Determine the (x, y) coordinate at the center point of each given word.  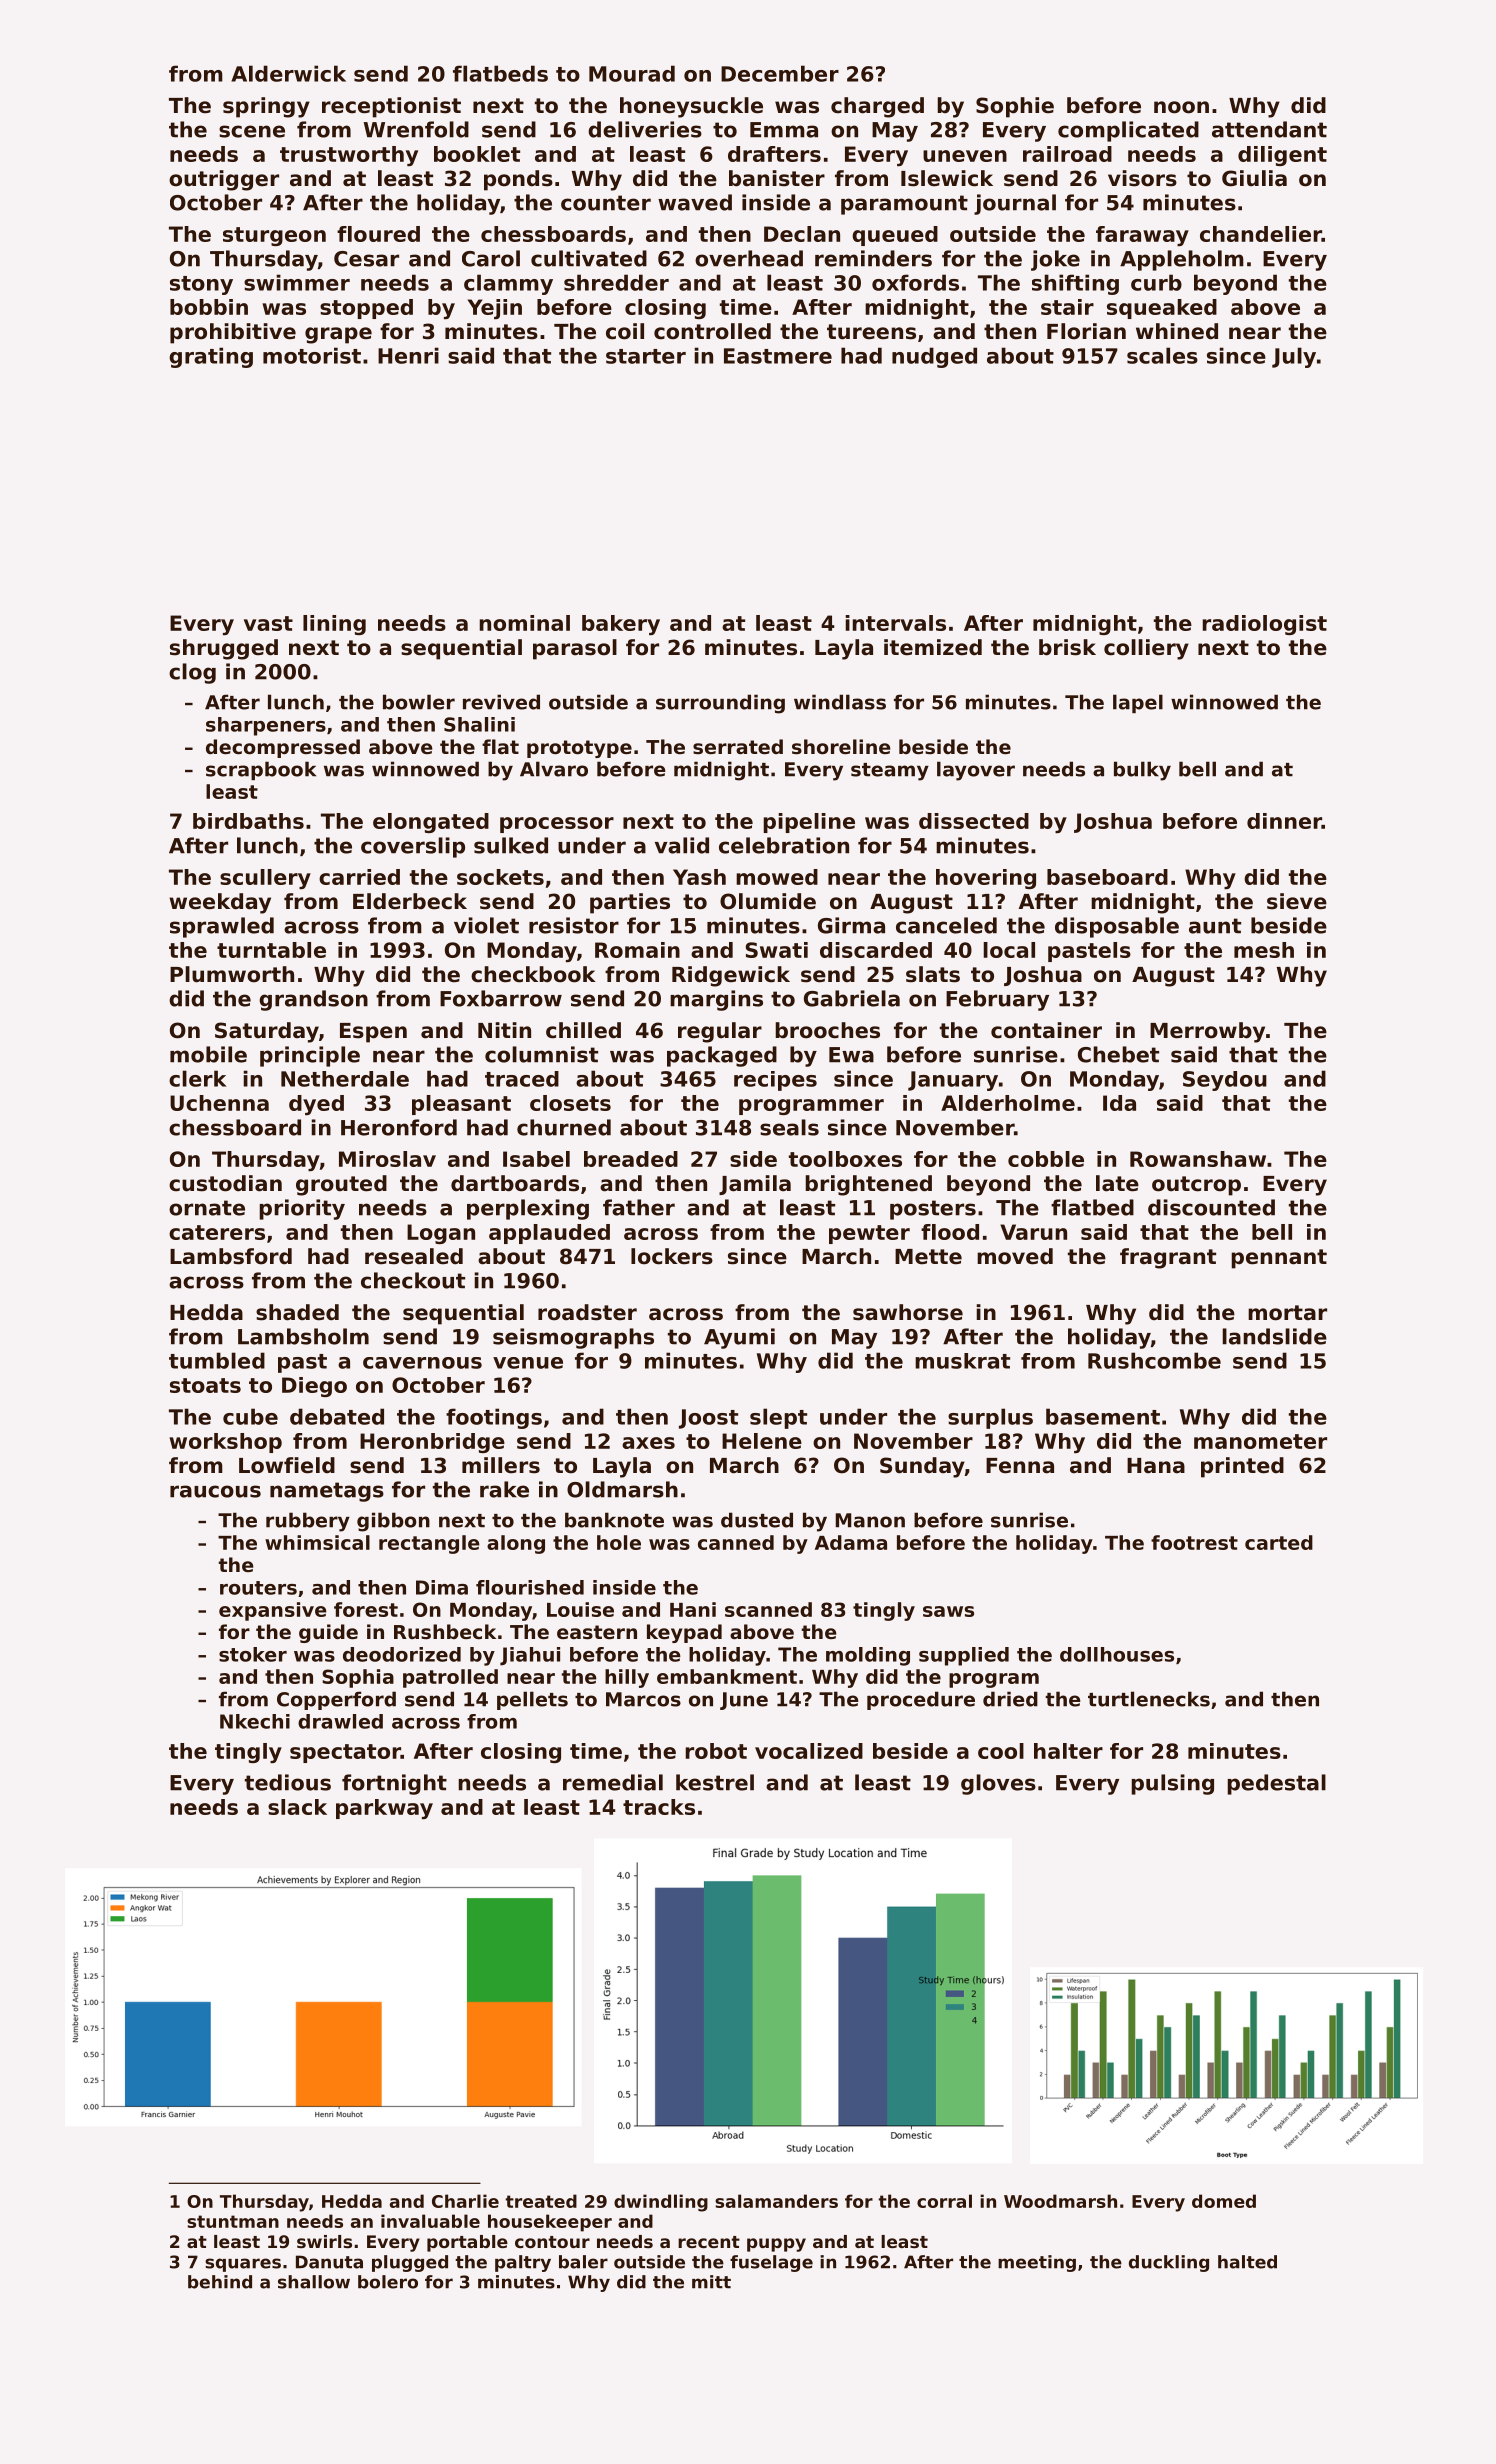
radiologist (1264, 625)
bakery (621, 625)
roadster (587, 1312)
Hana (1156, 1466)
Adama (851, 1542)
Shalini (479, 724)
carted (1279, 1542)
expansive (273, 1611)
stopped (366, 309)
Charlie (465, 2201)
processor (557, 825)
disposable (1117, 927)
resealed (414, 1256)
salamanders (776, 2201)
